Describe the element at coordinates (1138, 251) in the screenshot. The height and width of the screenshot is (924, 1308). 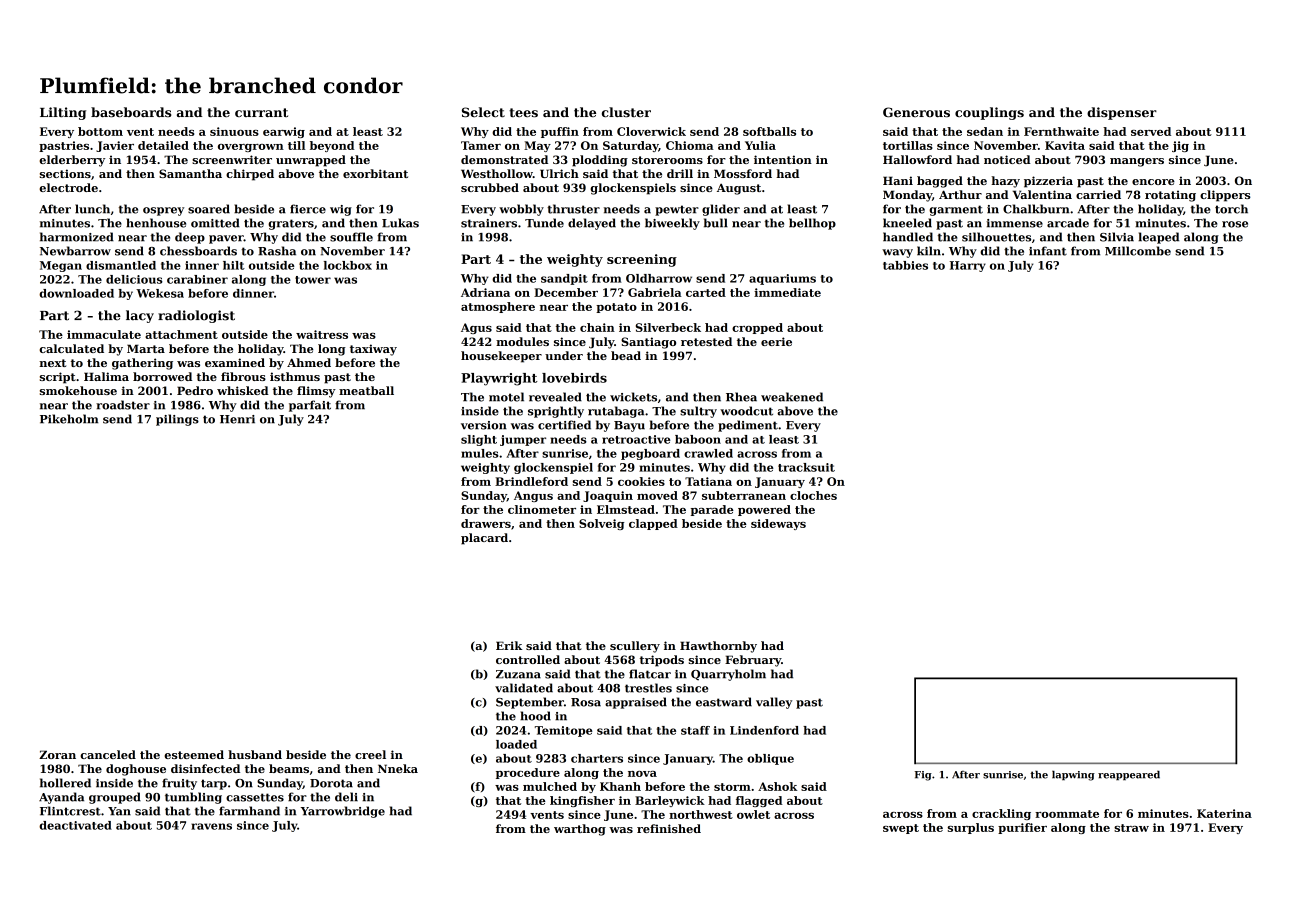
I see `Millcombe` at that location.
